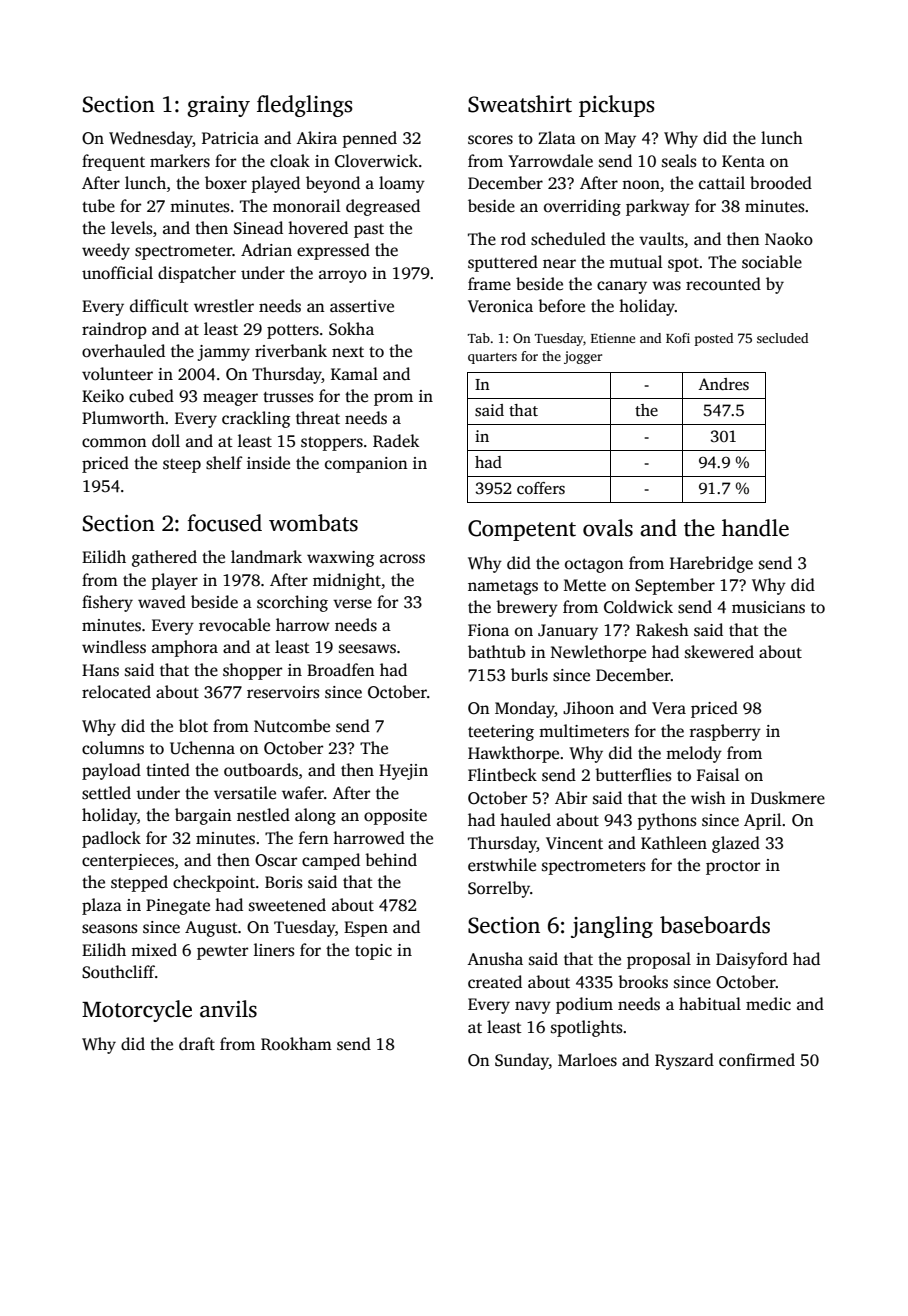  What do you see at coordinates (224, 306) in the screenshot?
I see `wrestler` at bounding box center [224, 306].
